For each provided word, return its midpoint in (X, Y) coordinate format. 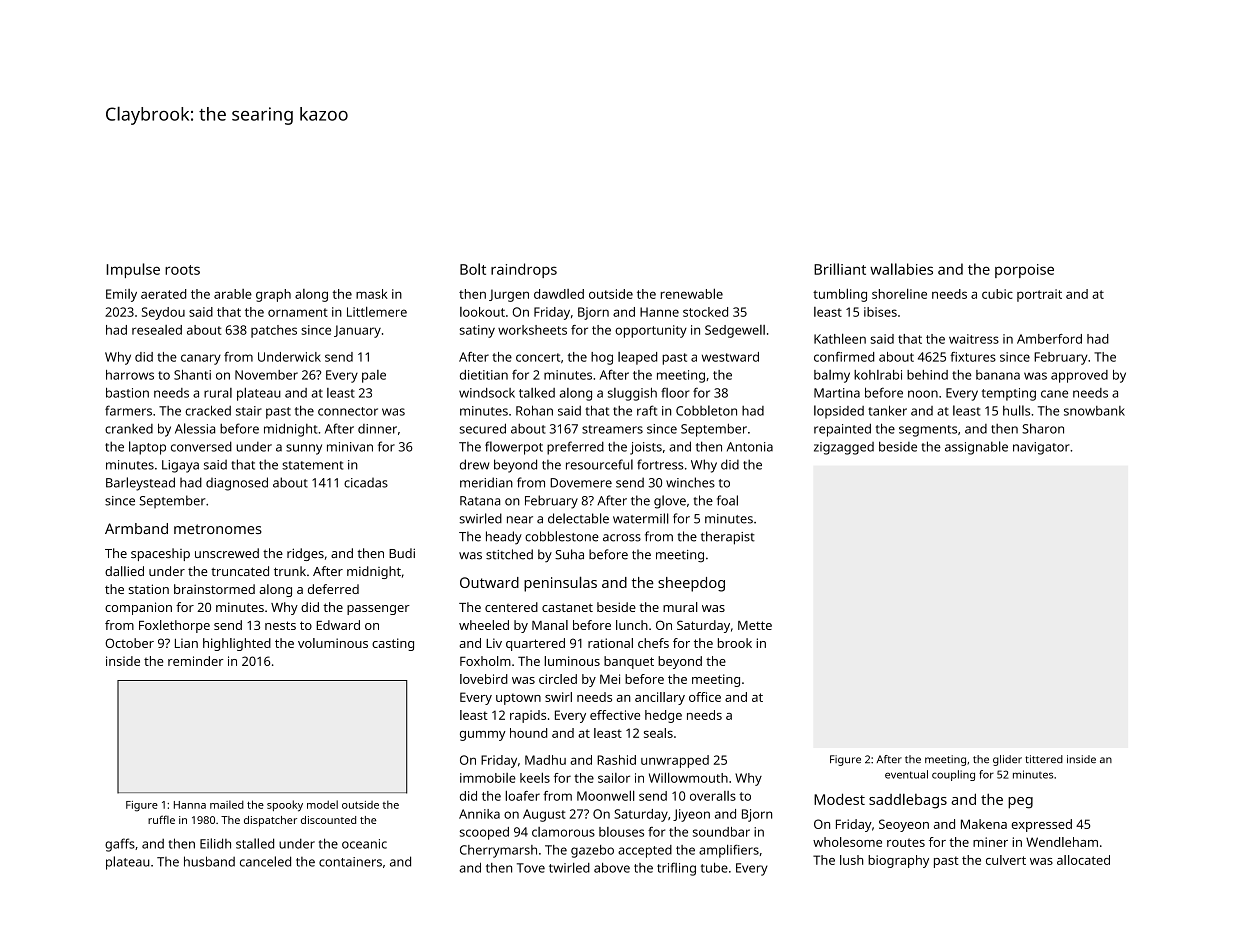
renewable (692, 293)
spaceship (160, 554)
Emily (121, 295)
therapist (728, 538)
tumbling (840, 295)
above (612, 868)
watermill (641, 518)
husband (209, 861)
